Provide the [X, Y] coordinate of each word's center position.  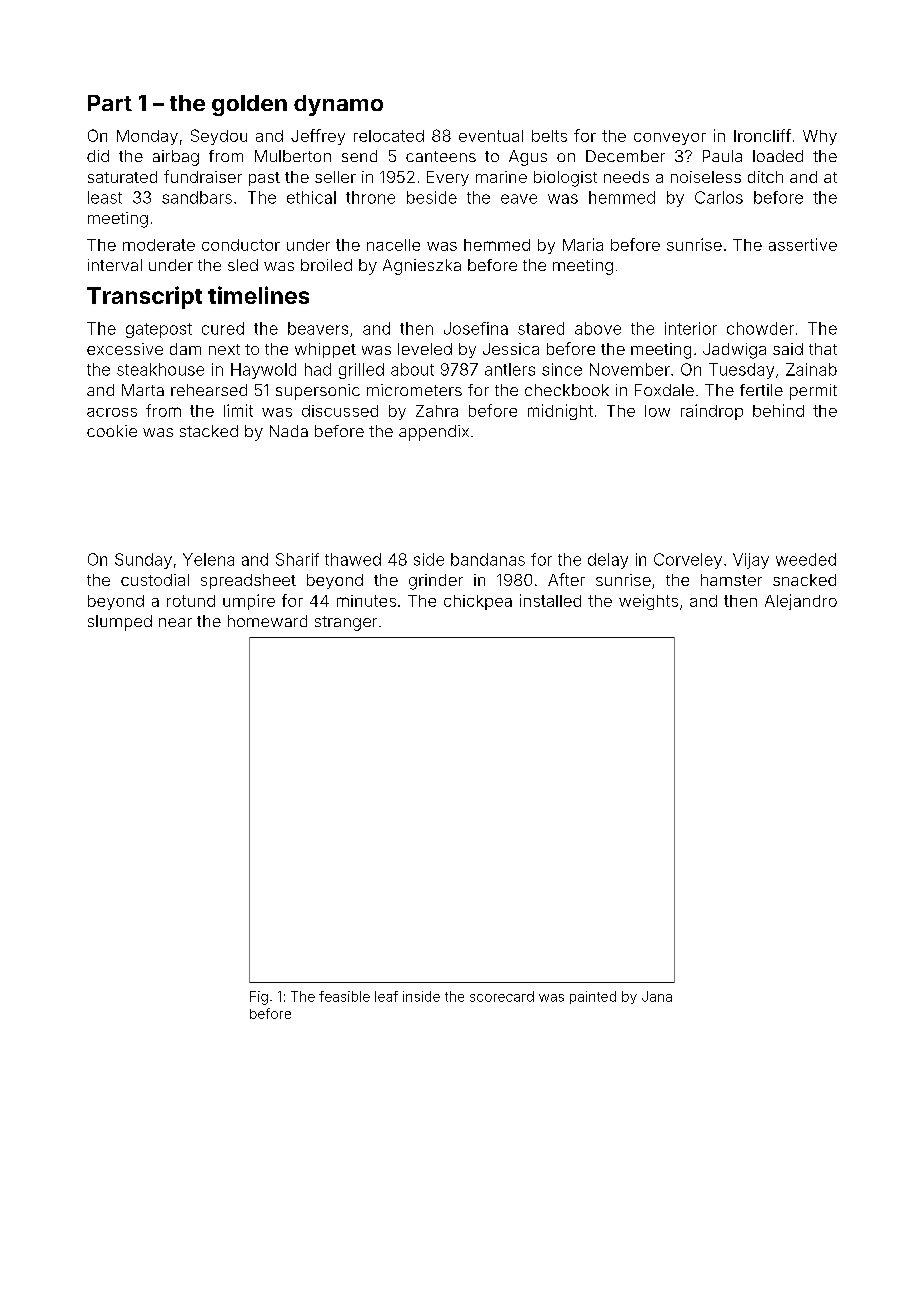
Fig [259, 998]
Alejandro [801, 602]
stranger [346, 623]
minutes [366, 601]
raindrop [712, 412]
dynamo [338, 105]
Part [110, 103]
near [175, 622]
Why [820, 137]
